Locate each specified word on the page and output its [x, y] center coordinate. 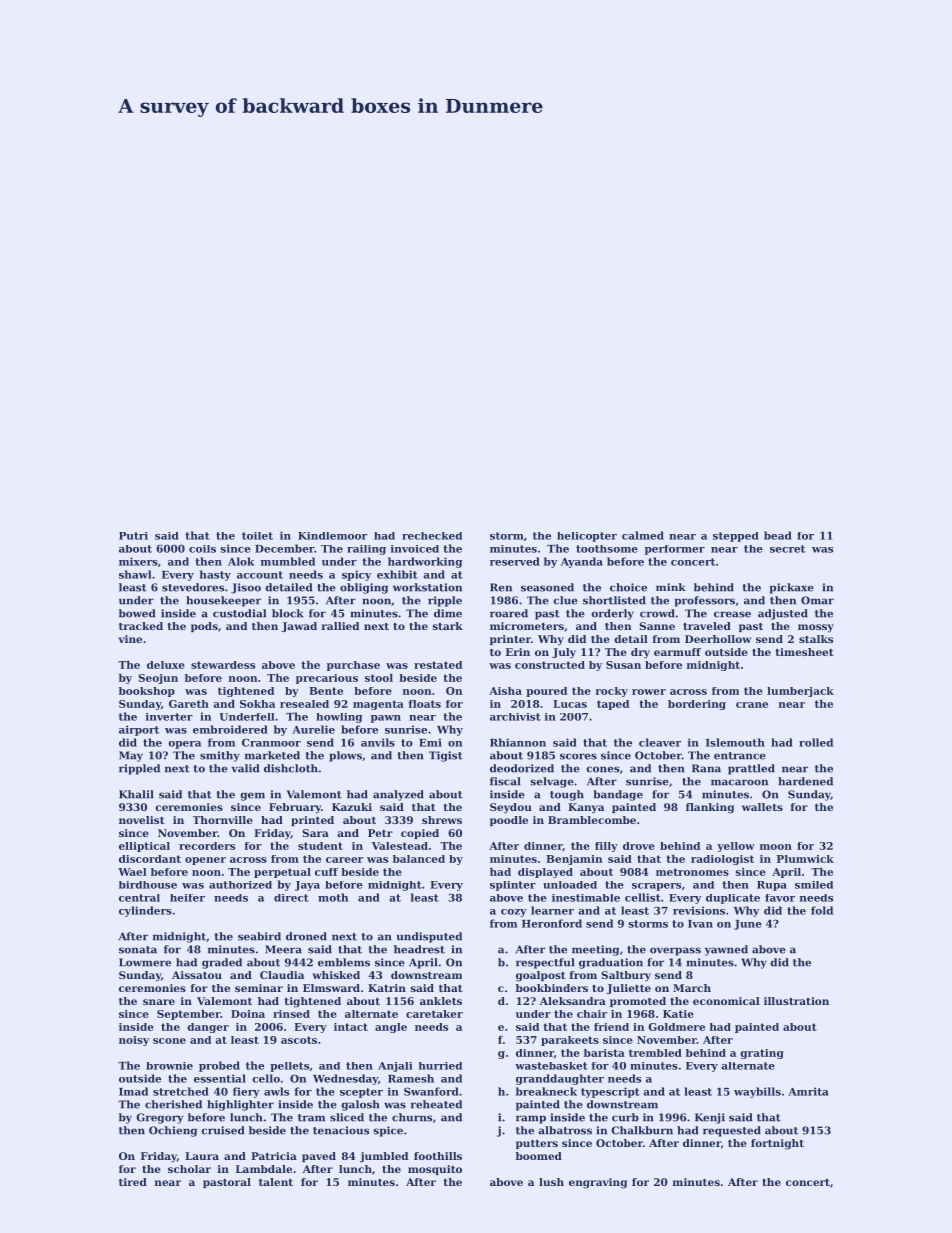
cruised [222, 1130]
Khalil [136, 794]
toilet [257, 536]
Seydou [511, 808]
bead [778, 535]
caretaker [434, 1014]
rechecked [432, 536]
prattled [751, 769]
